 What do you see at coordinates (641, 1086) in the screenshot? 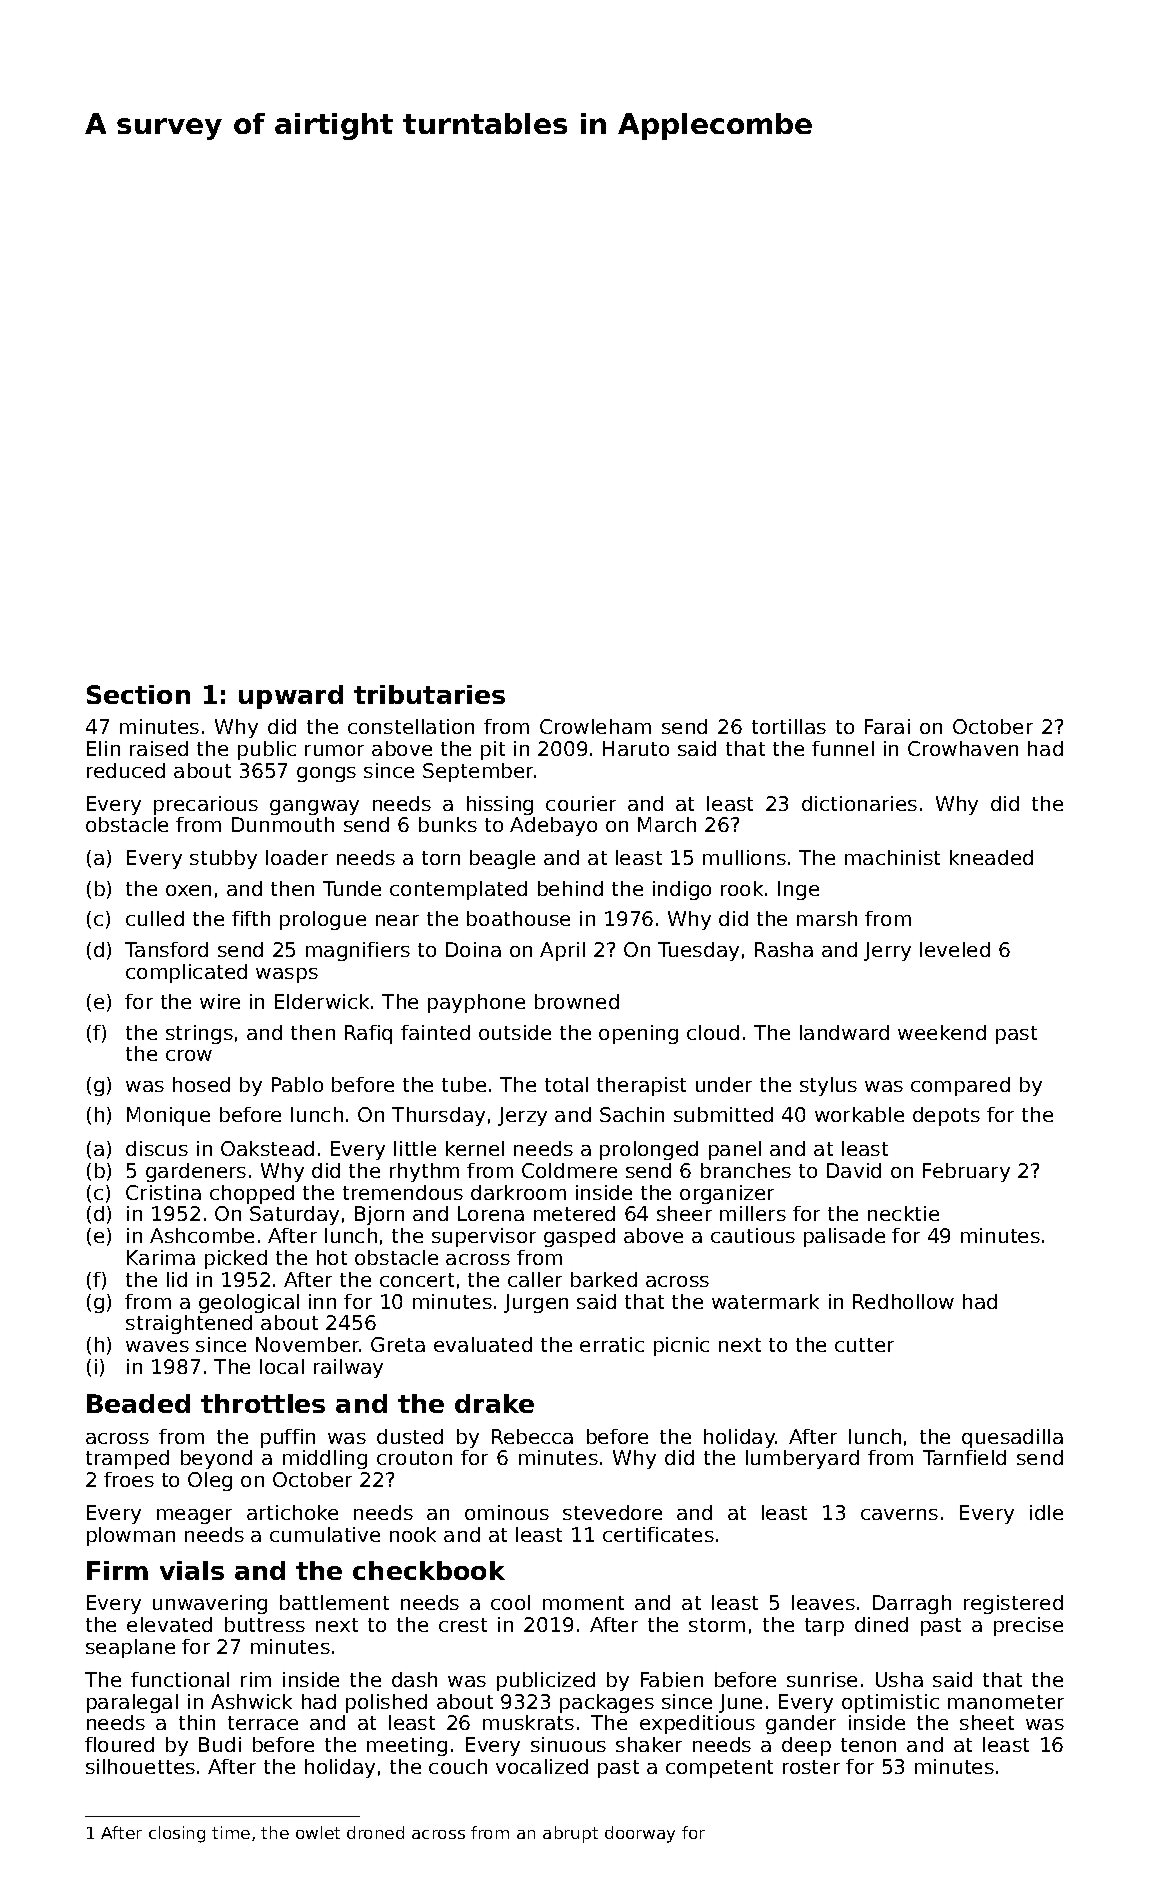
I see `therapist` at bounding box center [641, 1086].
